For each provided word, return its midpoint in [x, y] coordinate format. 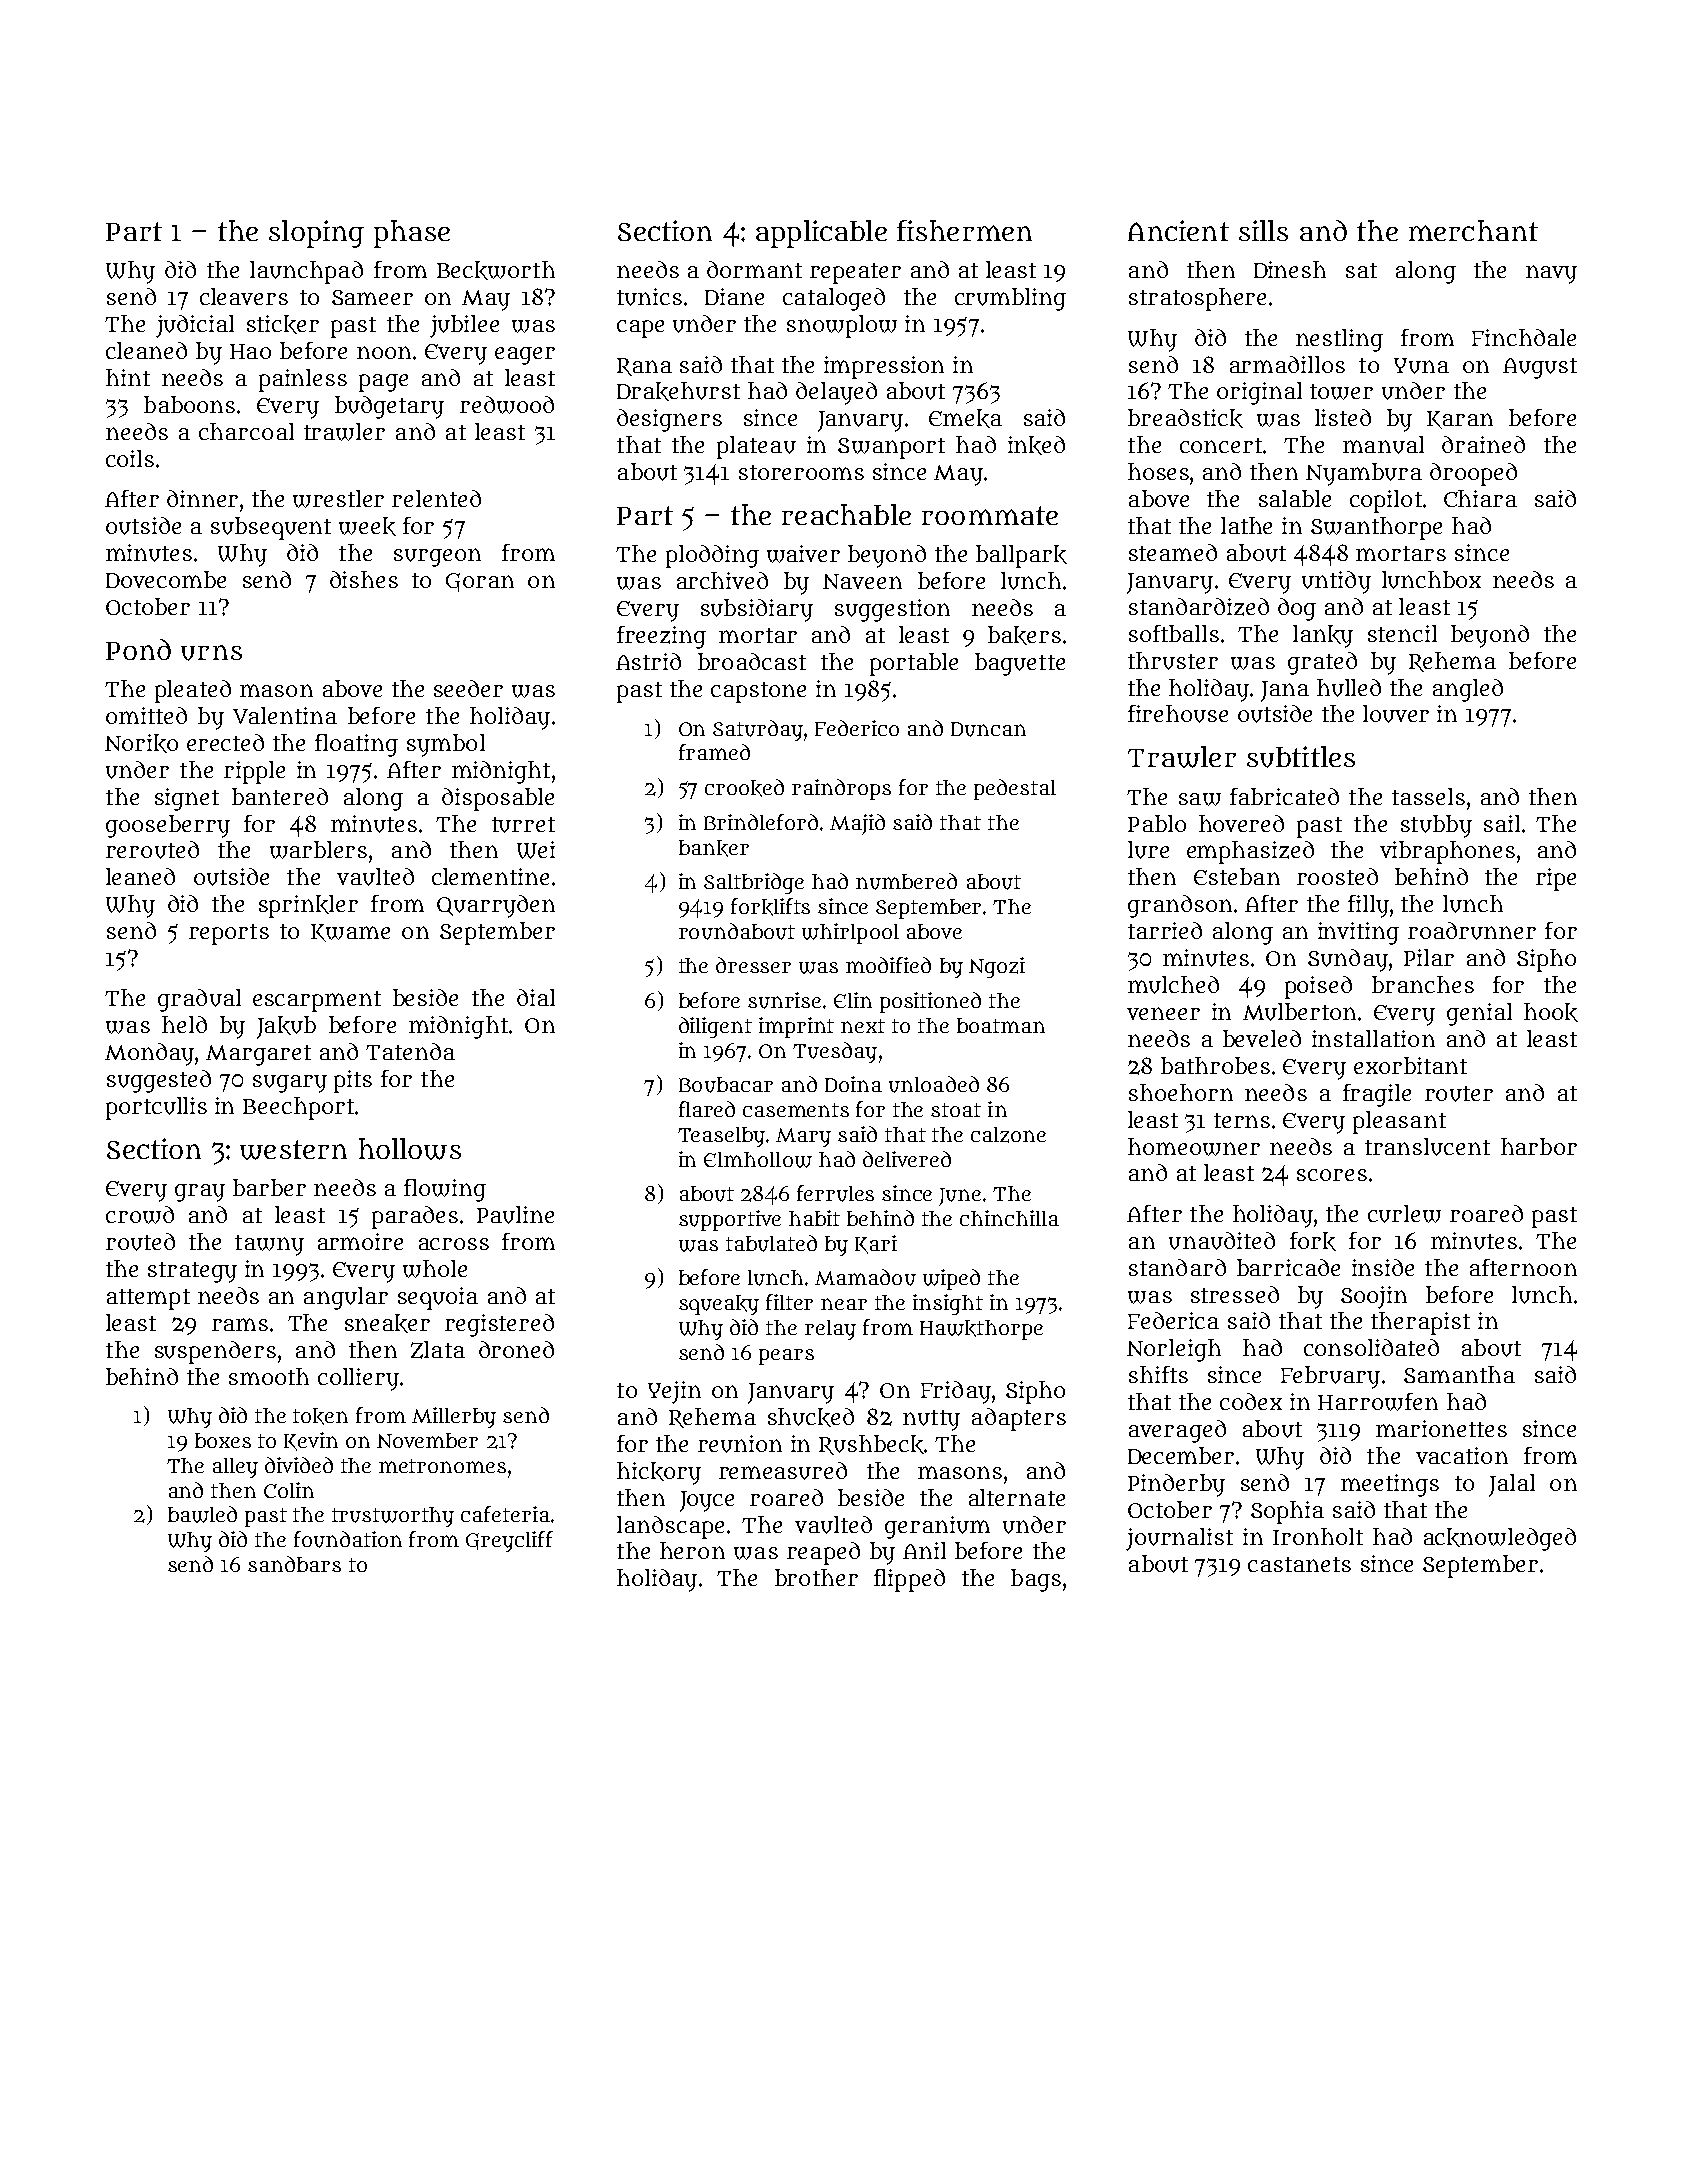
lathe [1246, 525]
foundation [348, 1539]
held [184, 1024]
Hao [250, 351]
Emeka [965, 418]
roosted [1337, 876]
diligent [715, 1027]
